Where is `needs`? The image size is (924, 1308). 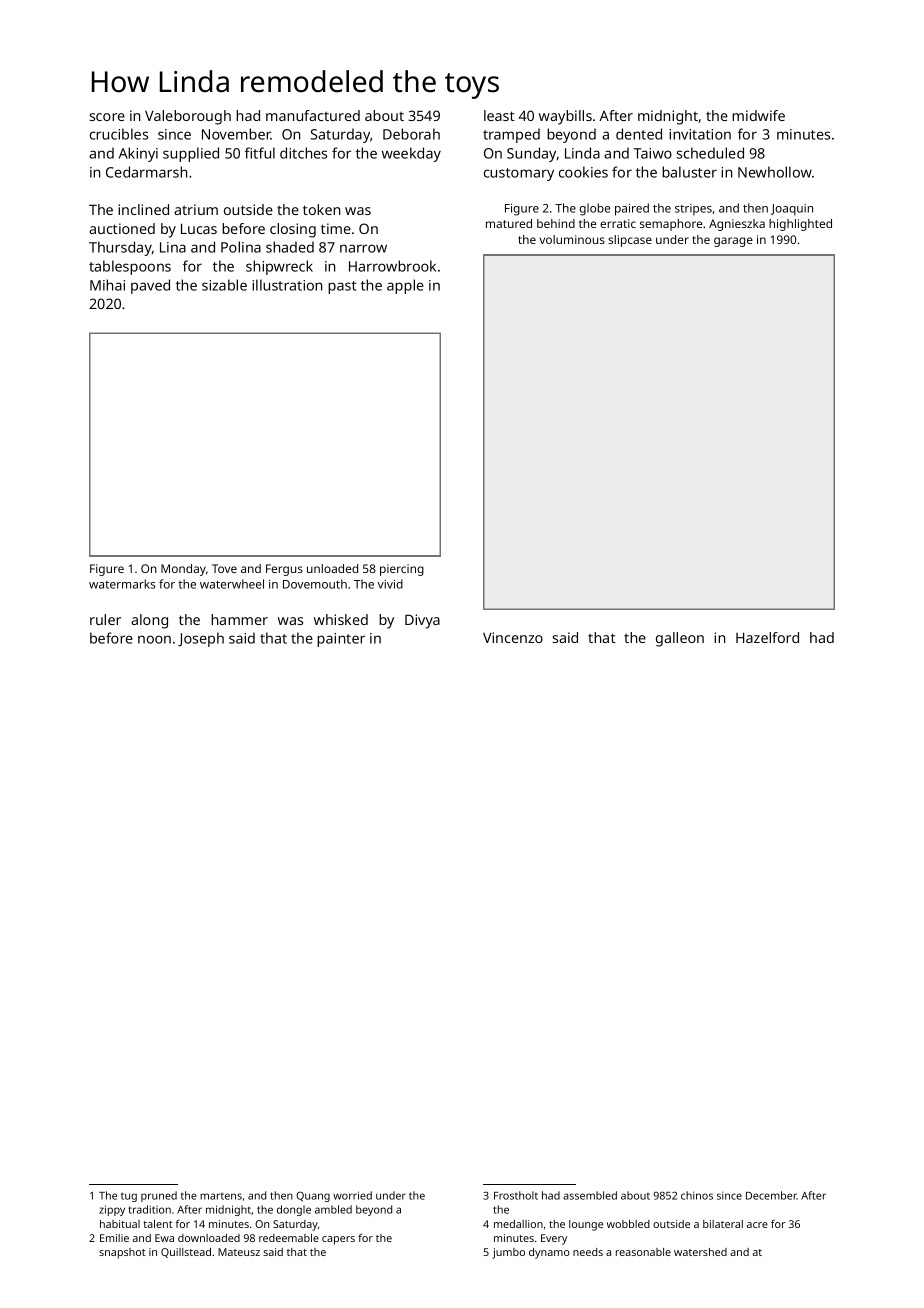 needs is located at coordinates (588, 1252).
